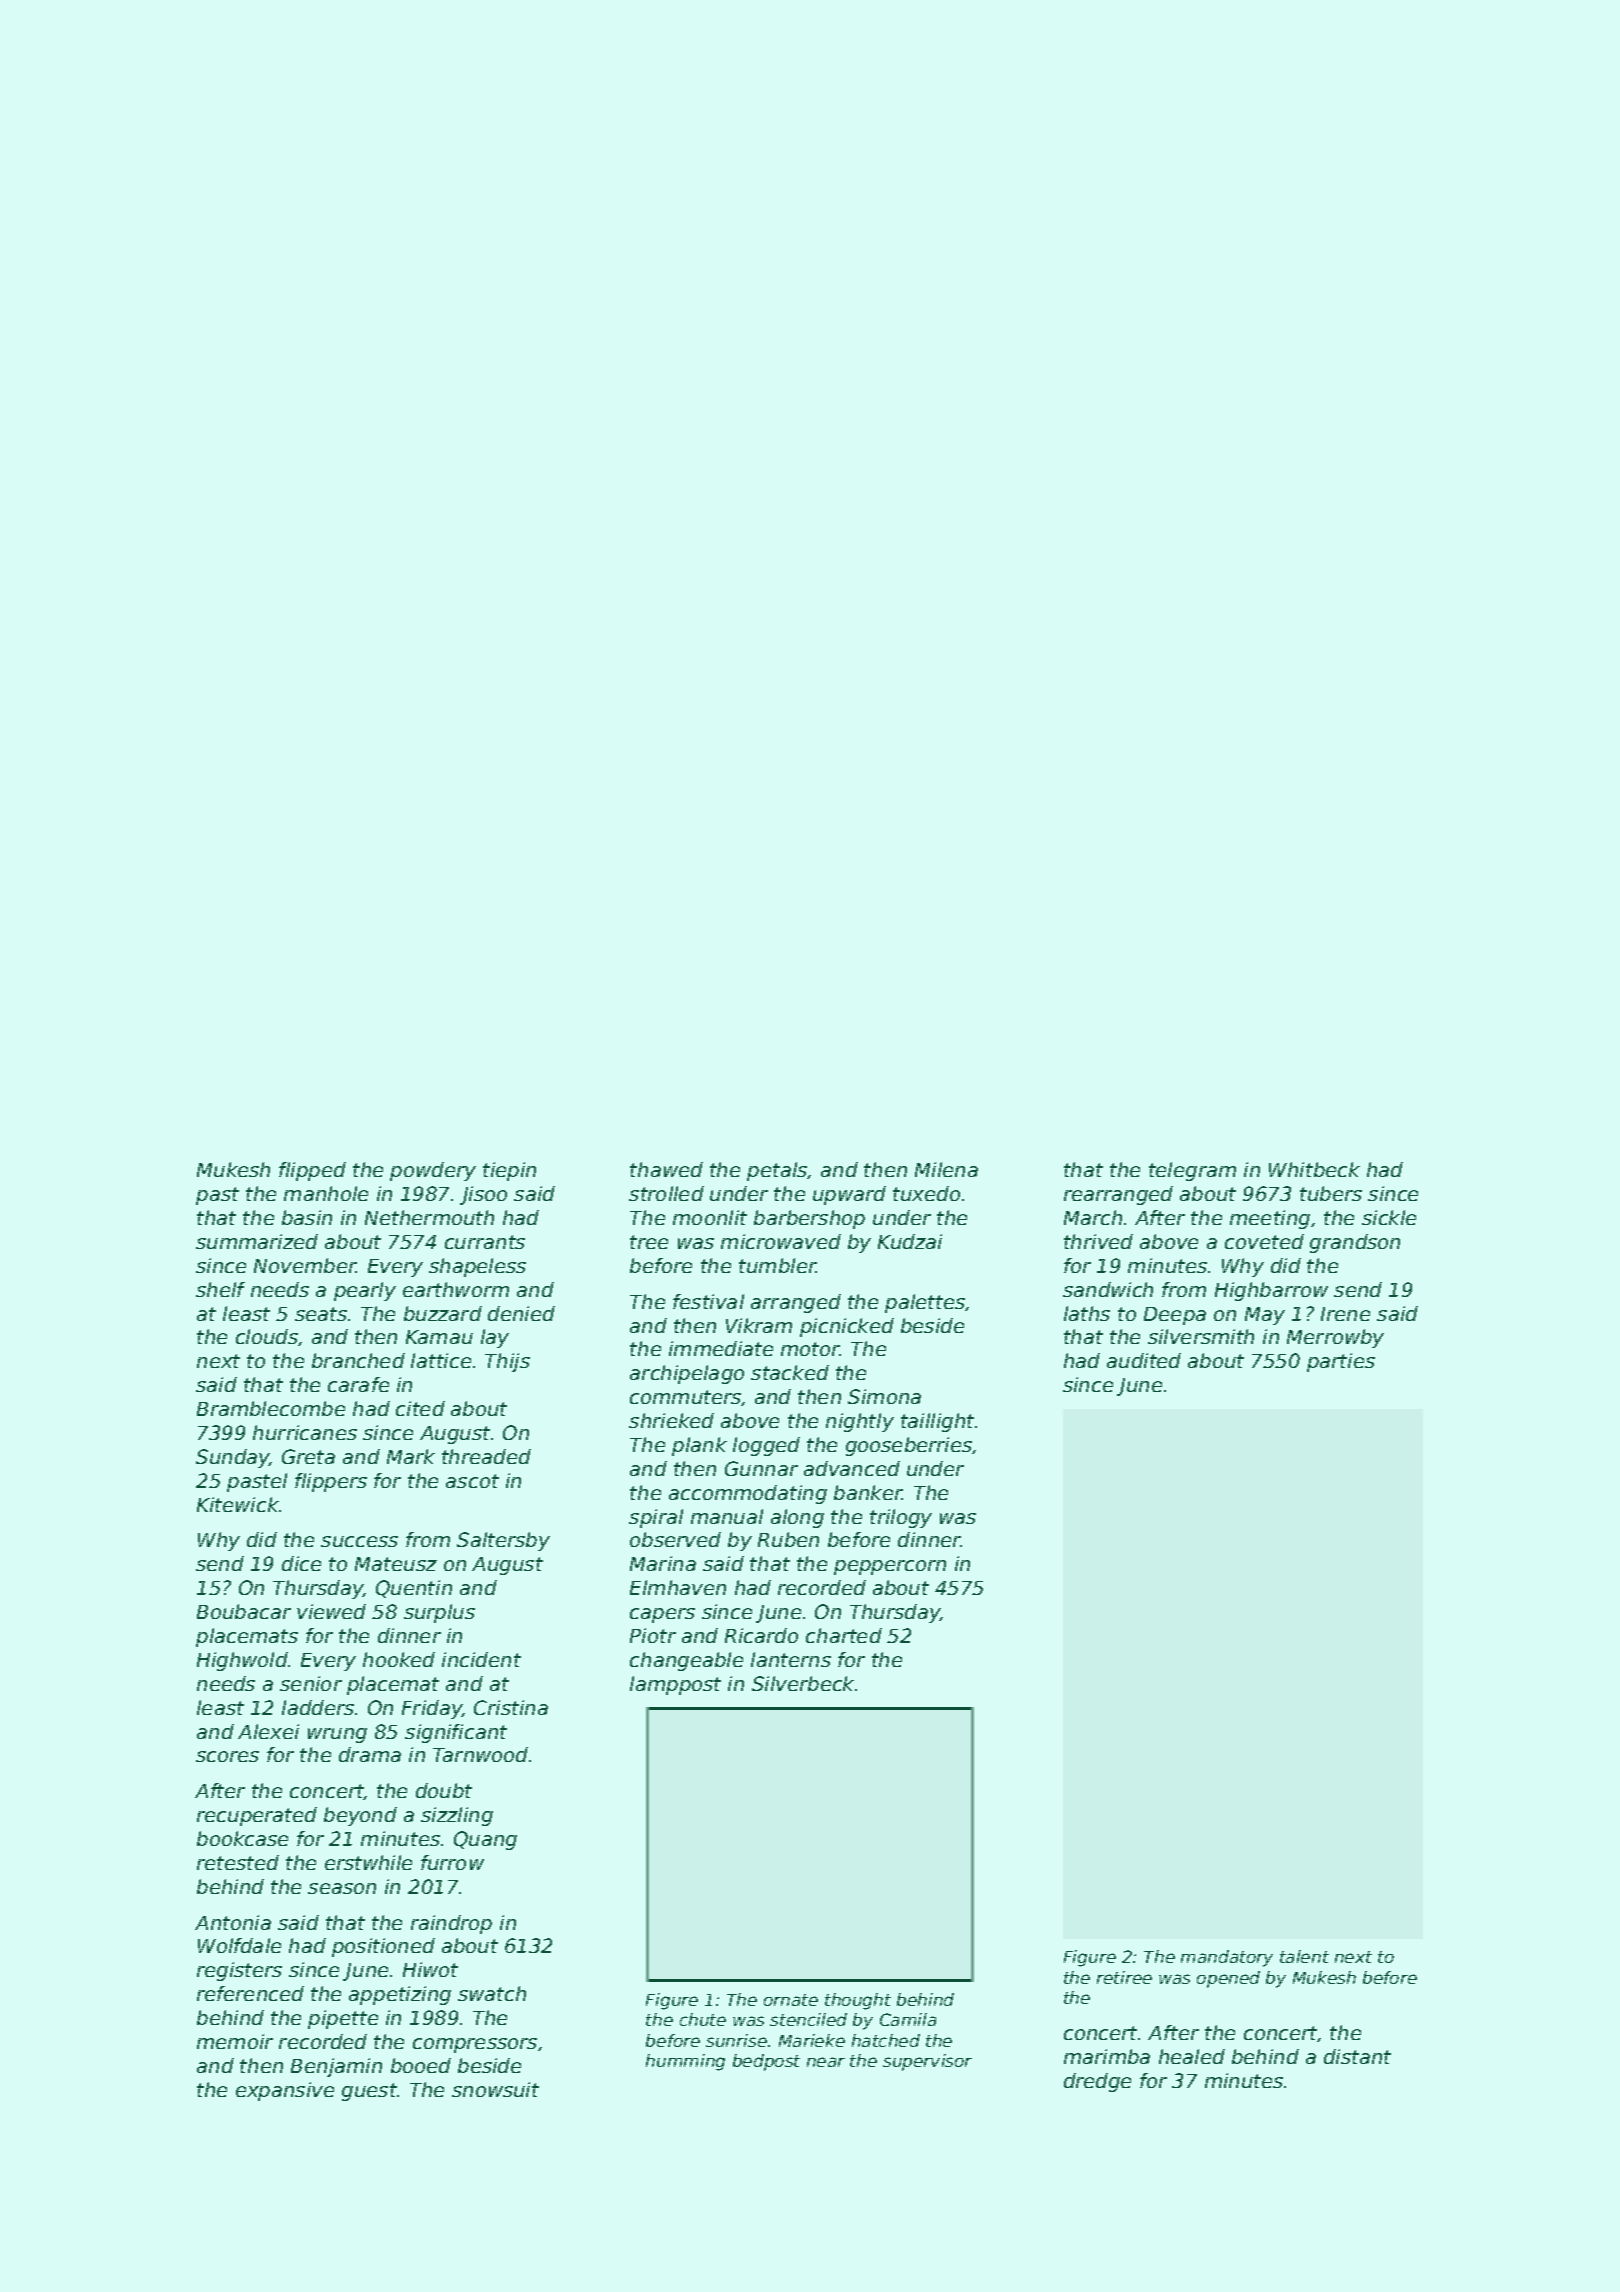  What do you see at coordinates (452, 1862) in the document?
I see `furrow` at bounding box center [452, 1862].
